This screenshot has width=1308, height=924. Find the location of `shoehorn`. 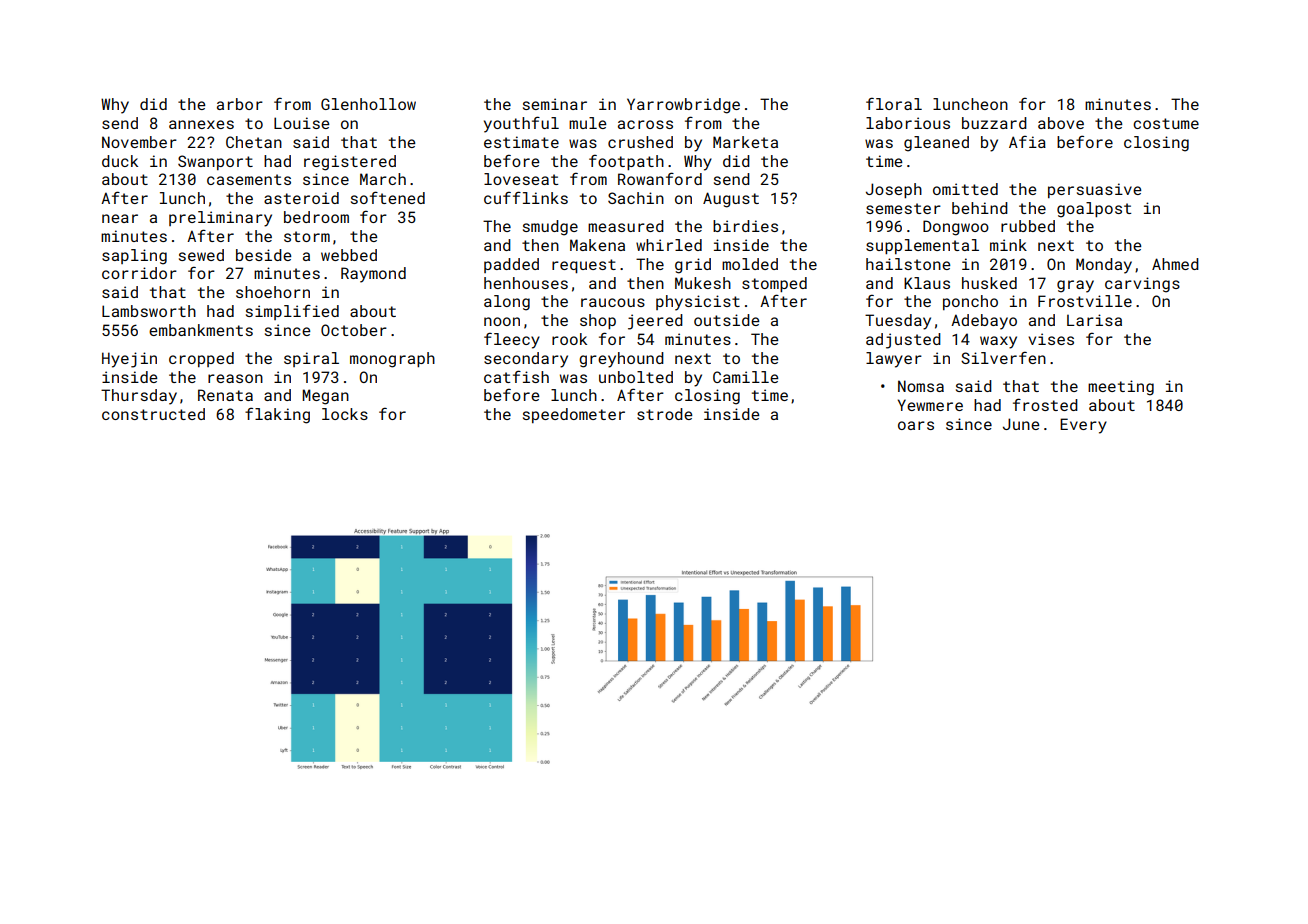

shoehorn is located at coordinates (273, 292).
